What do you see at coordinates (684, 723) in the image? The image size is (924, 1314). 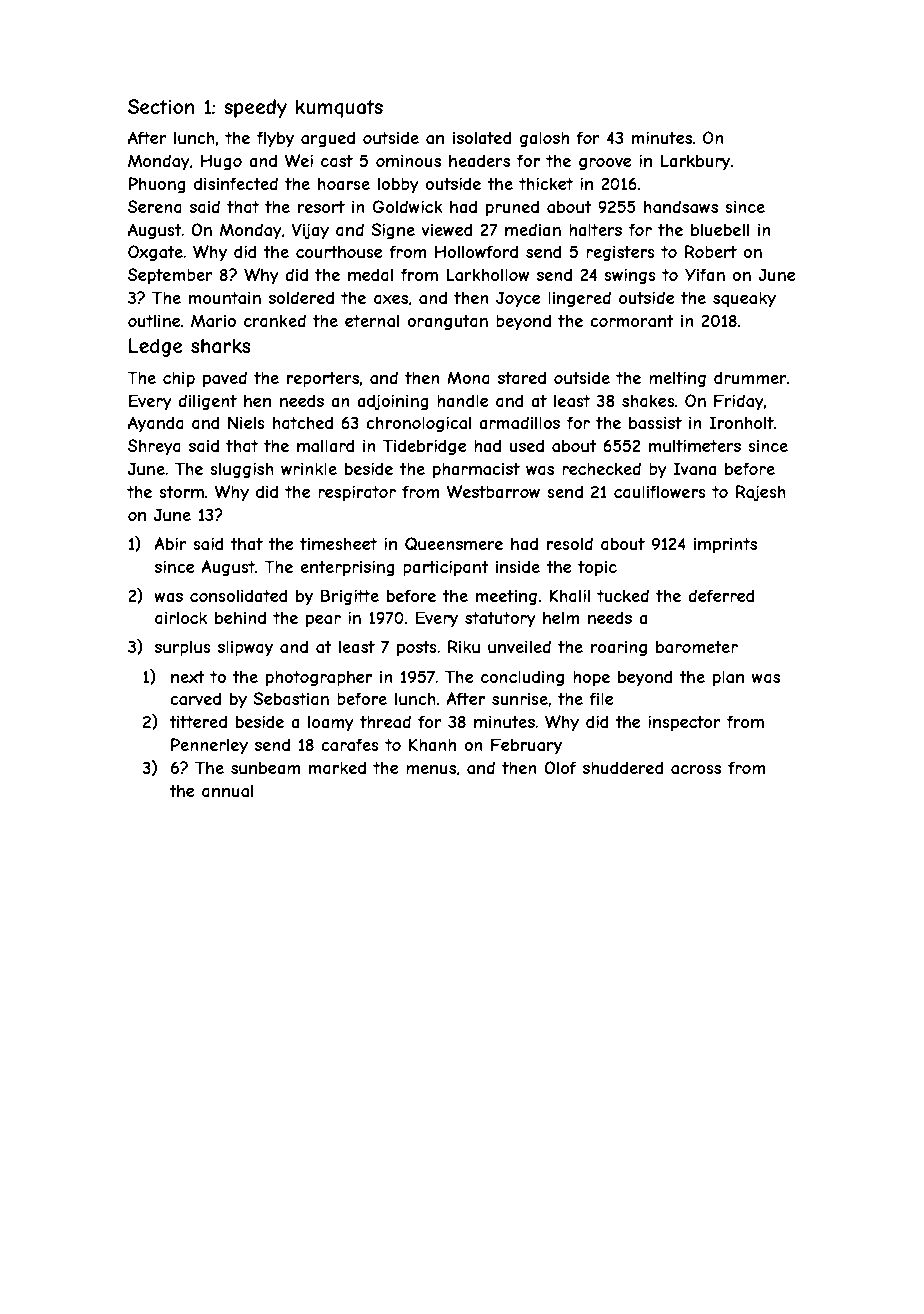 I see `inspector` at bounding box center [684, 723].
